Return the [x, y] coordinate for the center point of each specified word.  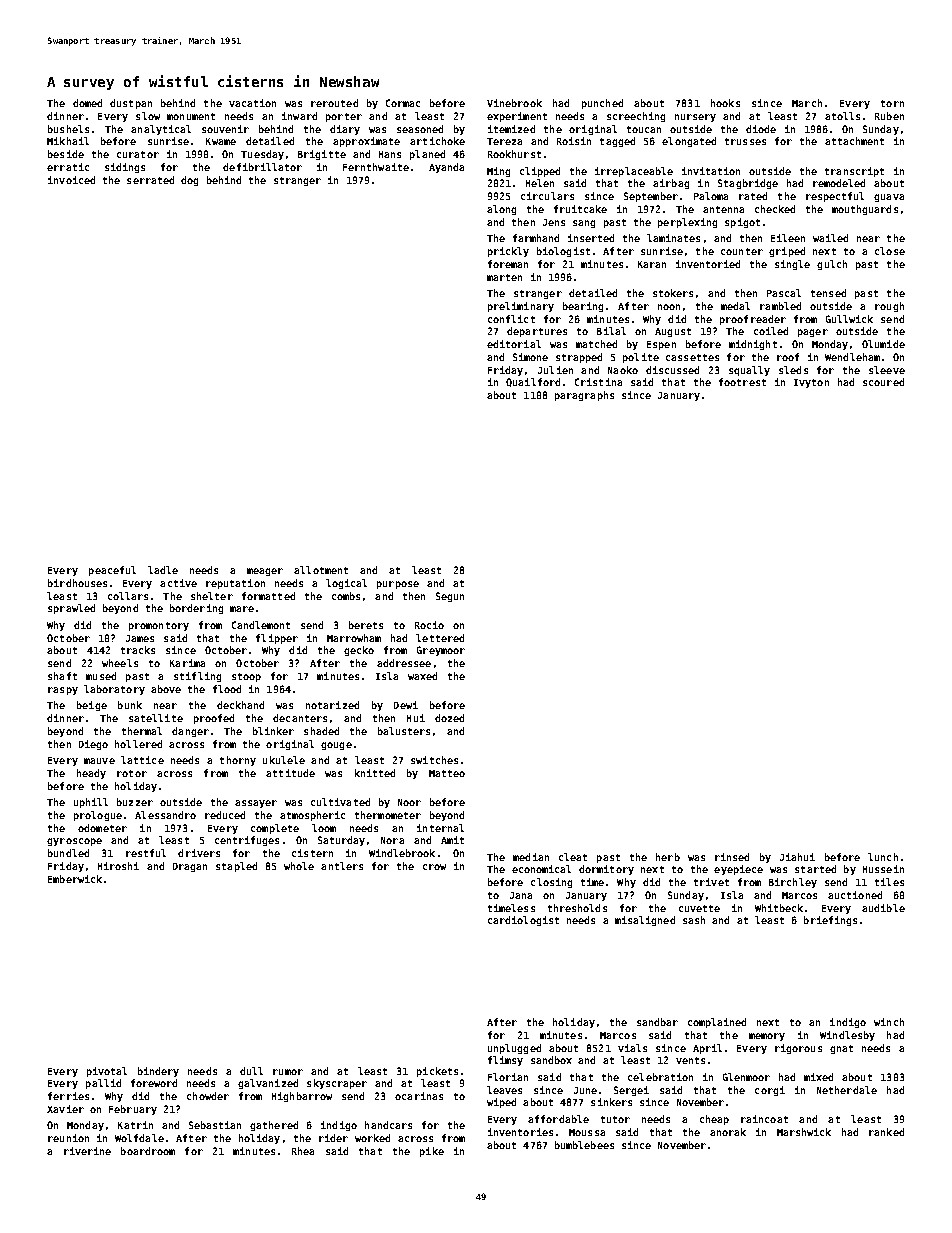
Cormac [403, 103]
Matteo [447, 773]
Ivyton [811, 383]
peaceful [112, 571]
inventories [520, 1132]
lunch [883, 857]
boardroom [148, 1151]
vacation [252, 103]
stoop [246, 677]
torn [892, 103]
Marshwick [804, 1132]
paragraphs [584, 396]
